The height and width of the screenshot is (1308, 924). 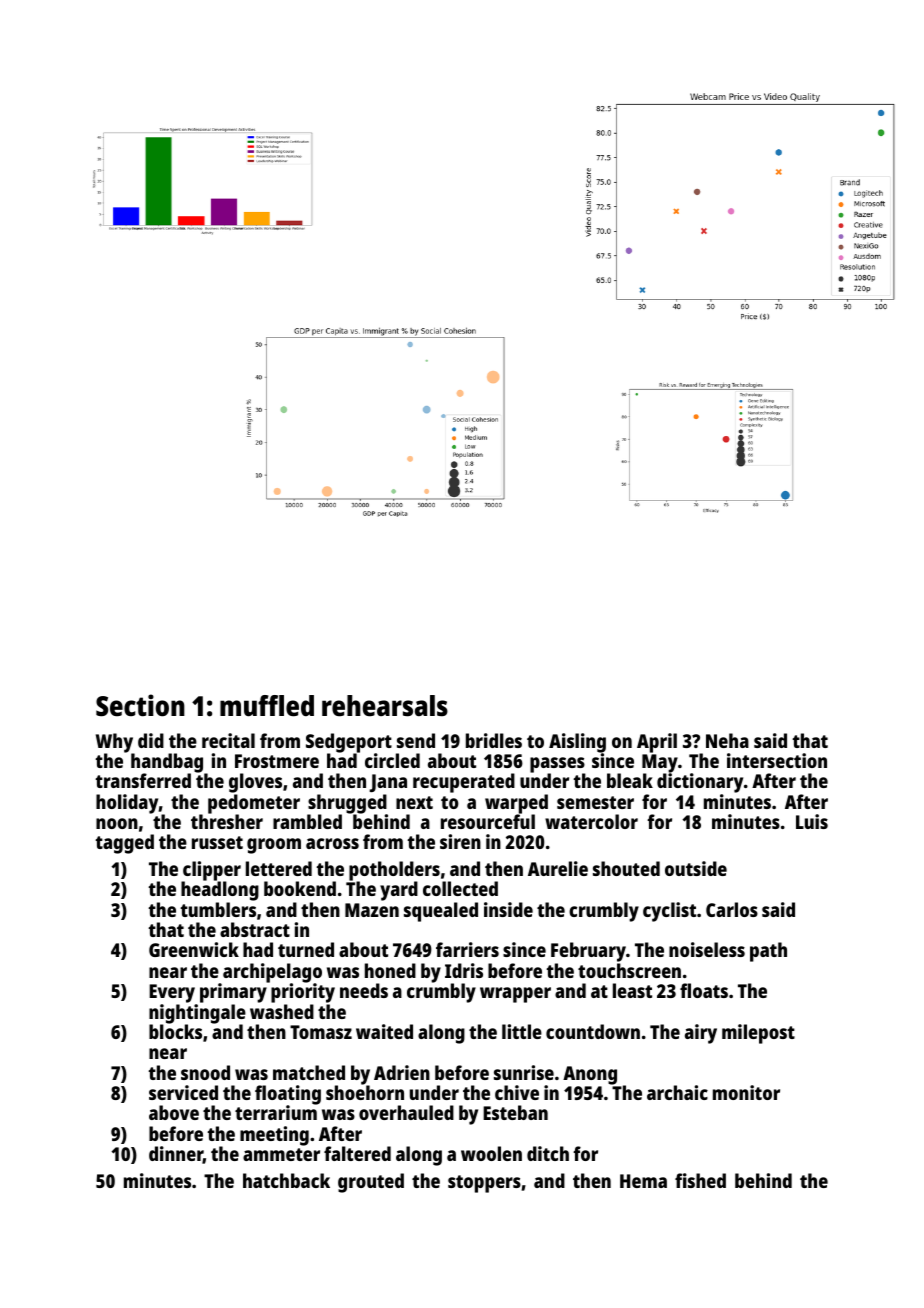 I want to click on bleak, so click(x=630, y=780).
